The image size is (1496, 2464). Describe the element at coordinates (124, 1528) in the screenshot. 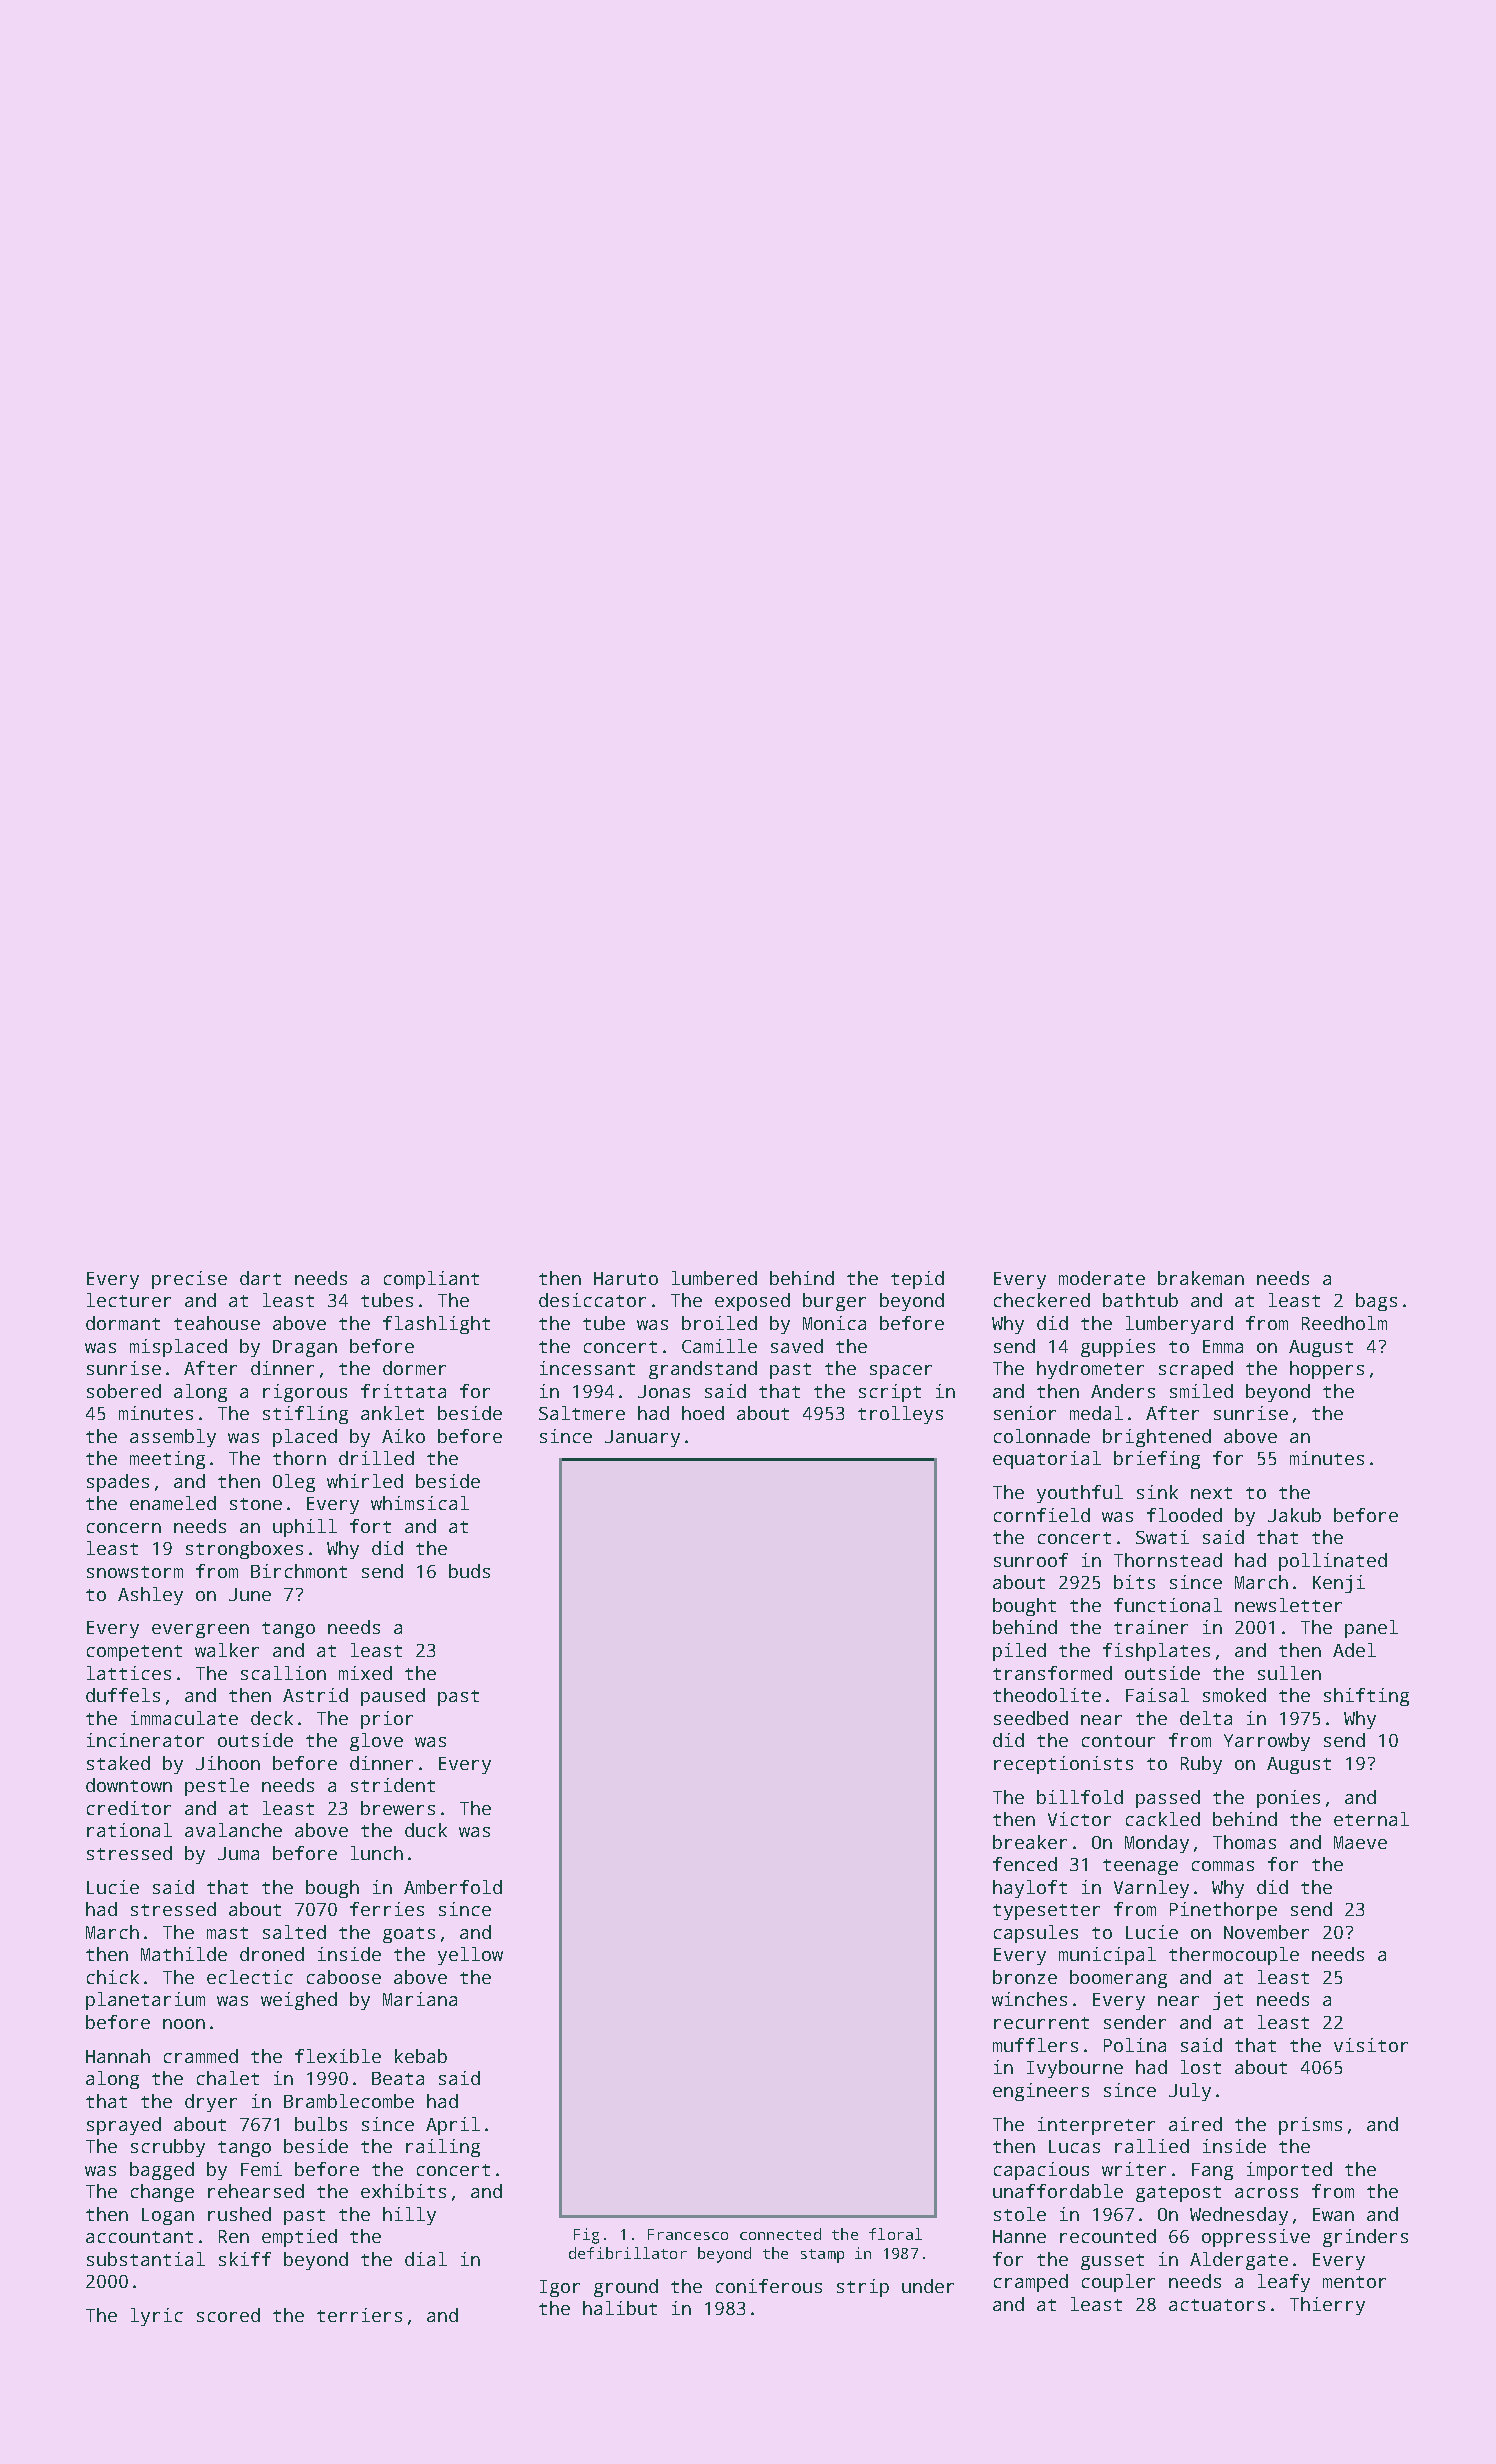

I see `concern` at that location.
